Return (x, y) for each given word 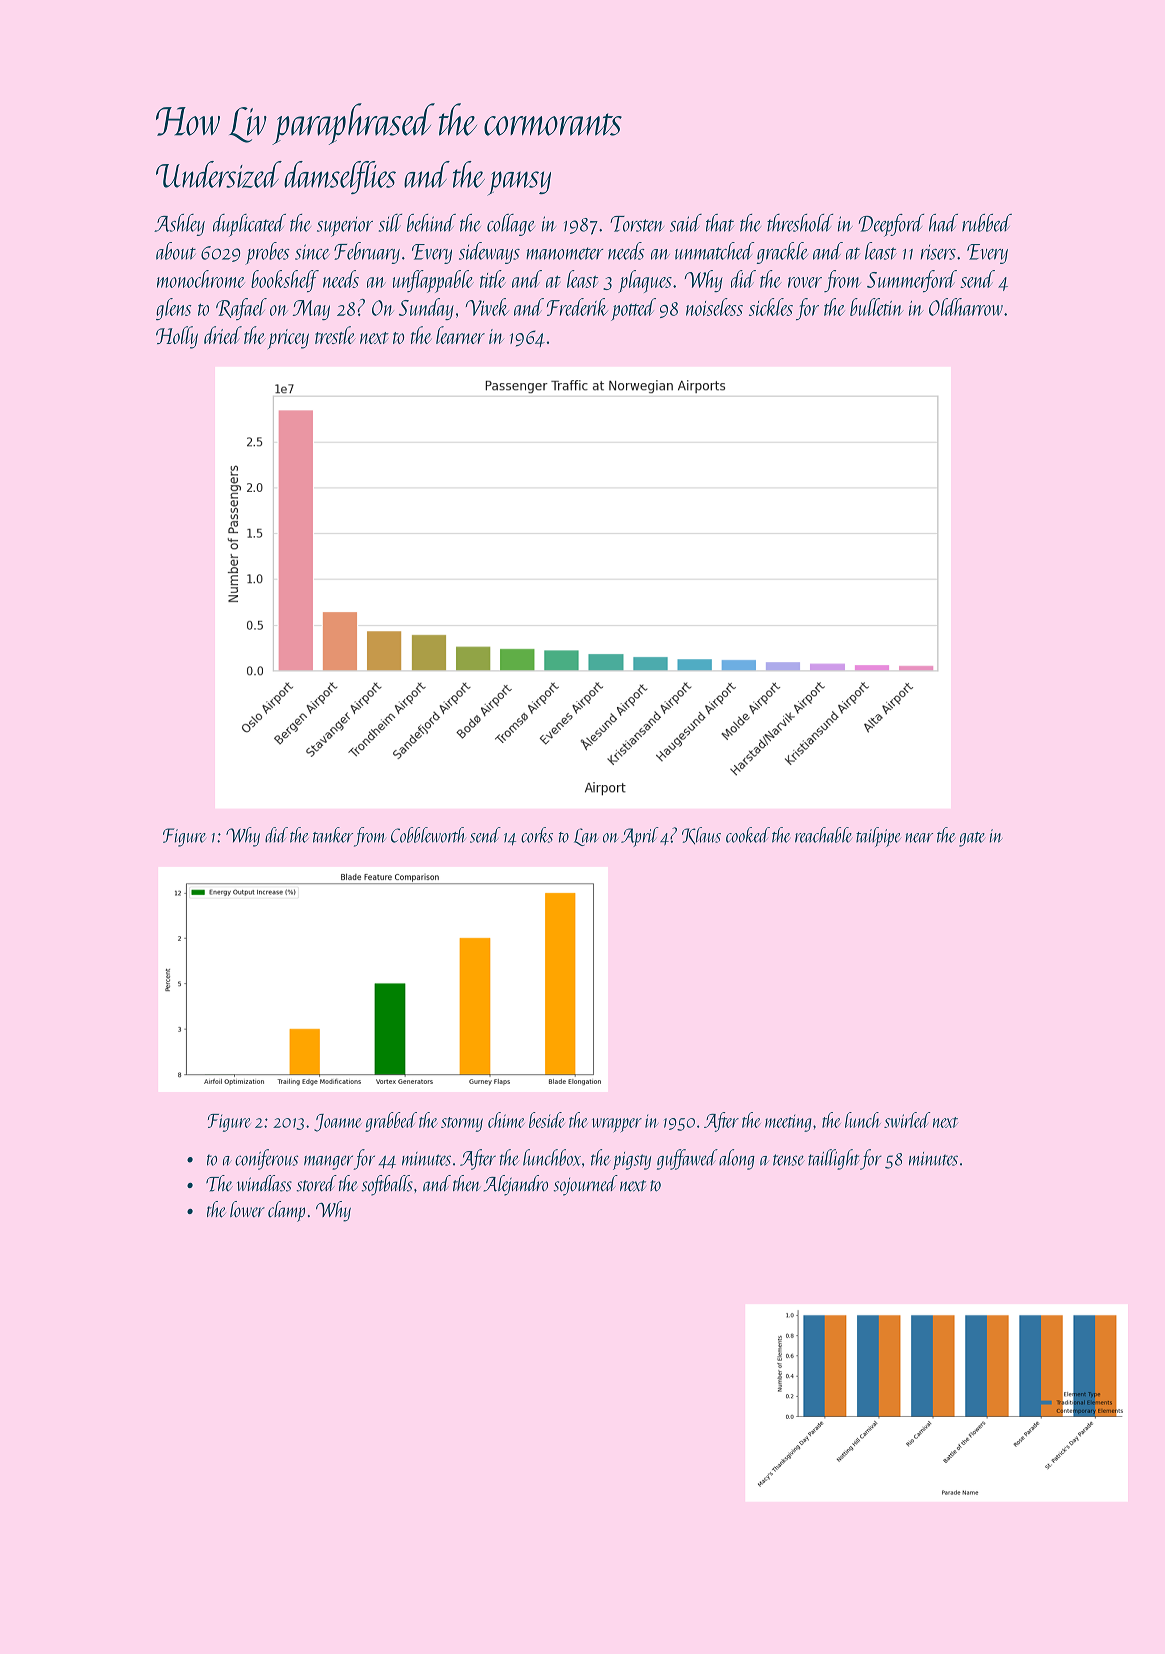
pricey (288, 339)
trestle (335, 335)
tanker (333, 835)
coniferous (267, 1159)
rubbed (987, 223)
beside (546, 1120)
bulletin (876, 307)
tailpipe (878, 837)
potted (633, 309)
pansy (519, 183)
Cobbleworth (428, 835)
